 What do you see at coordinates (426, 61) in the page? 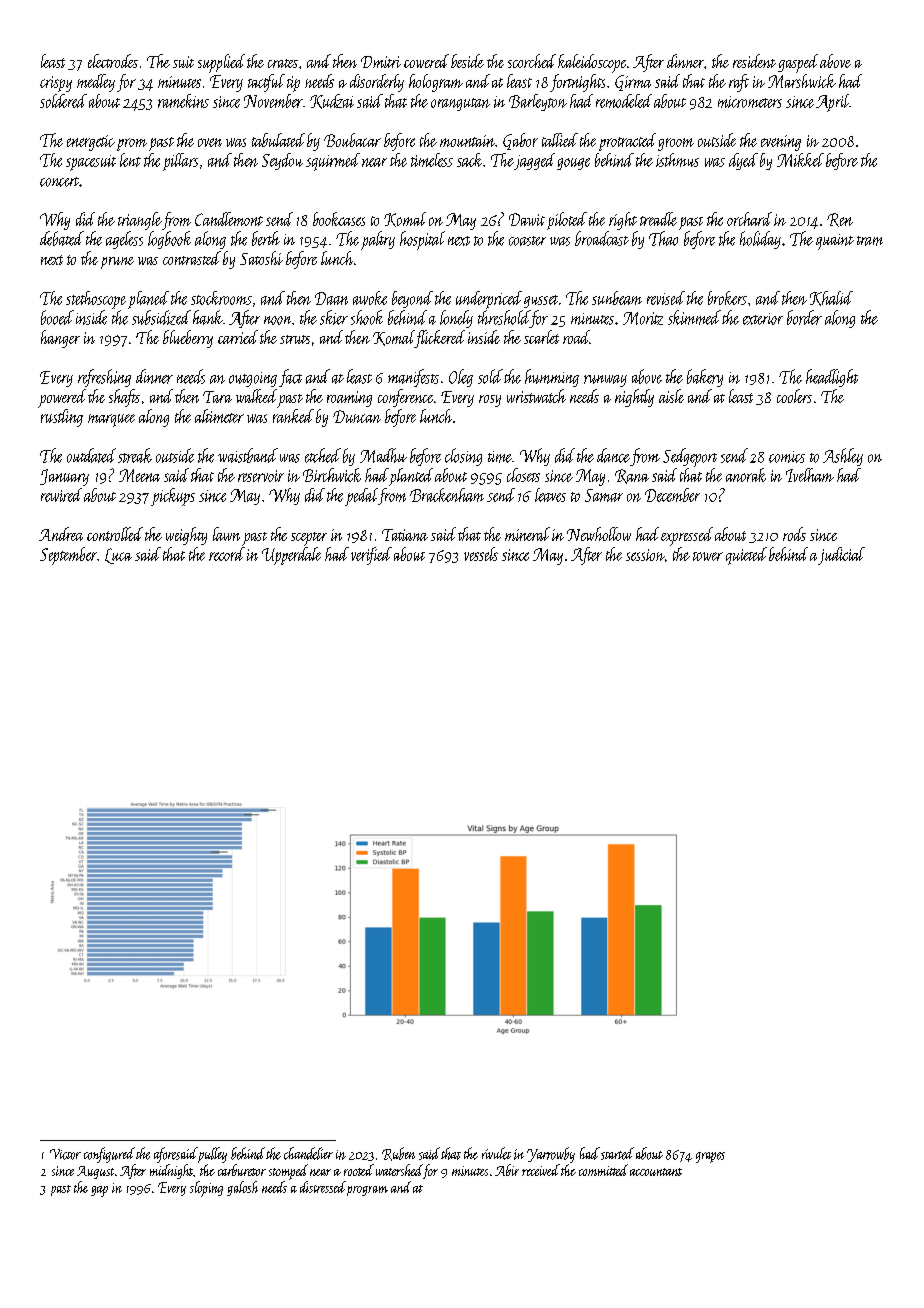
I see `cowered` at bounding box center [426, 61].
